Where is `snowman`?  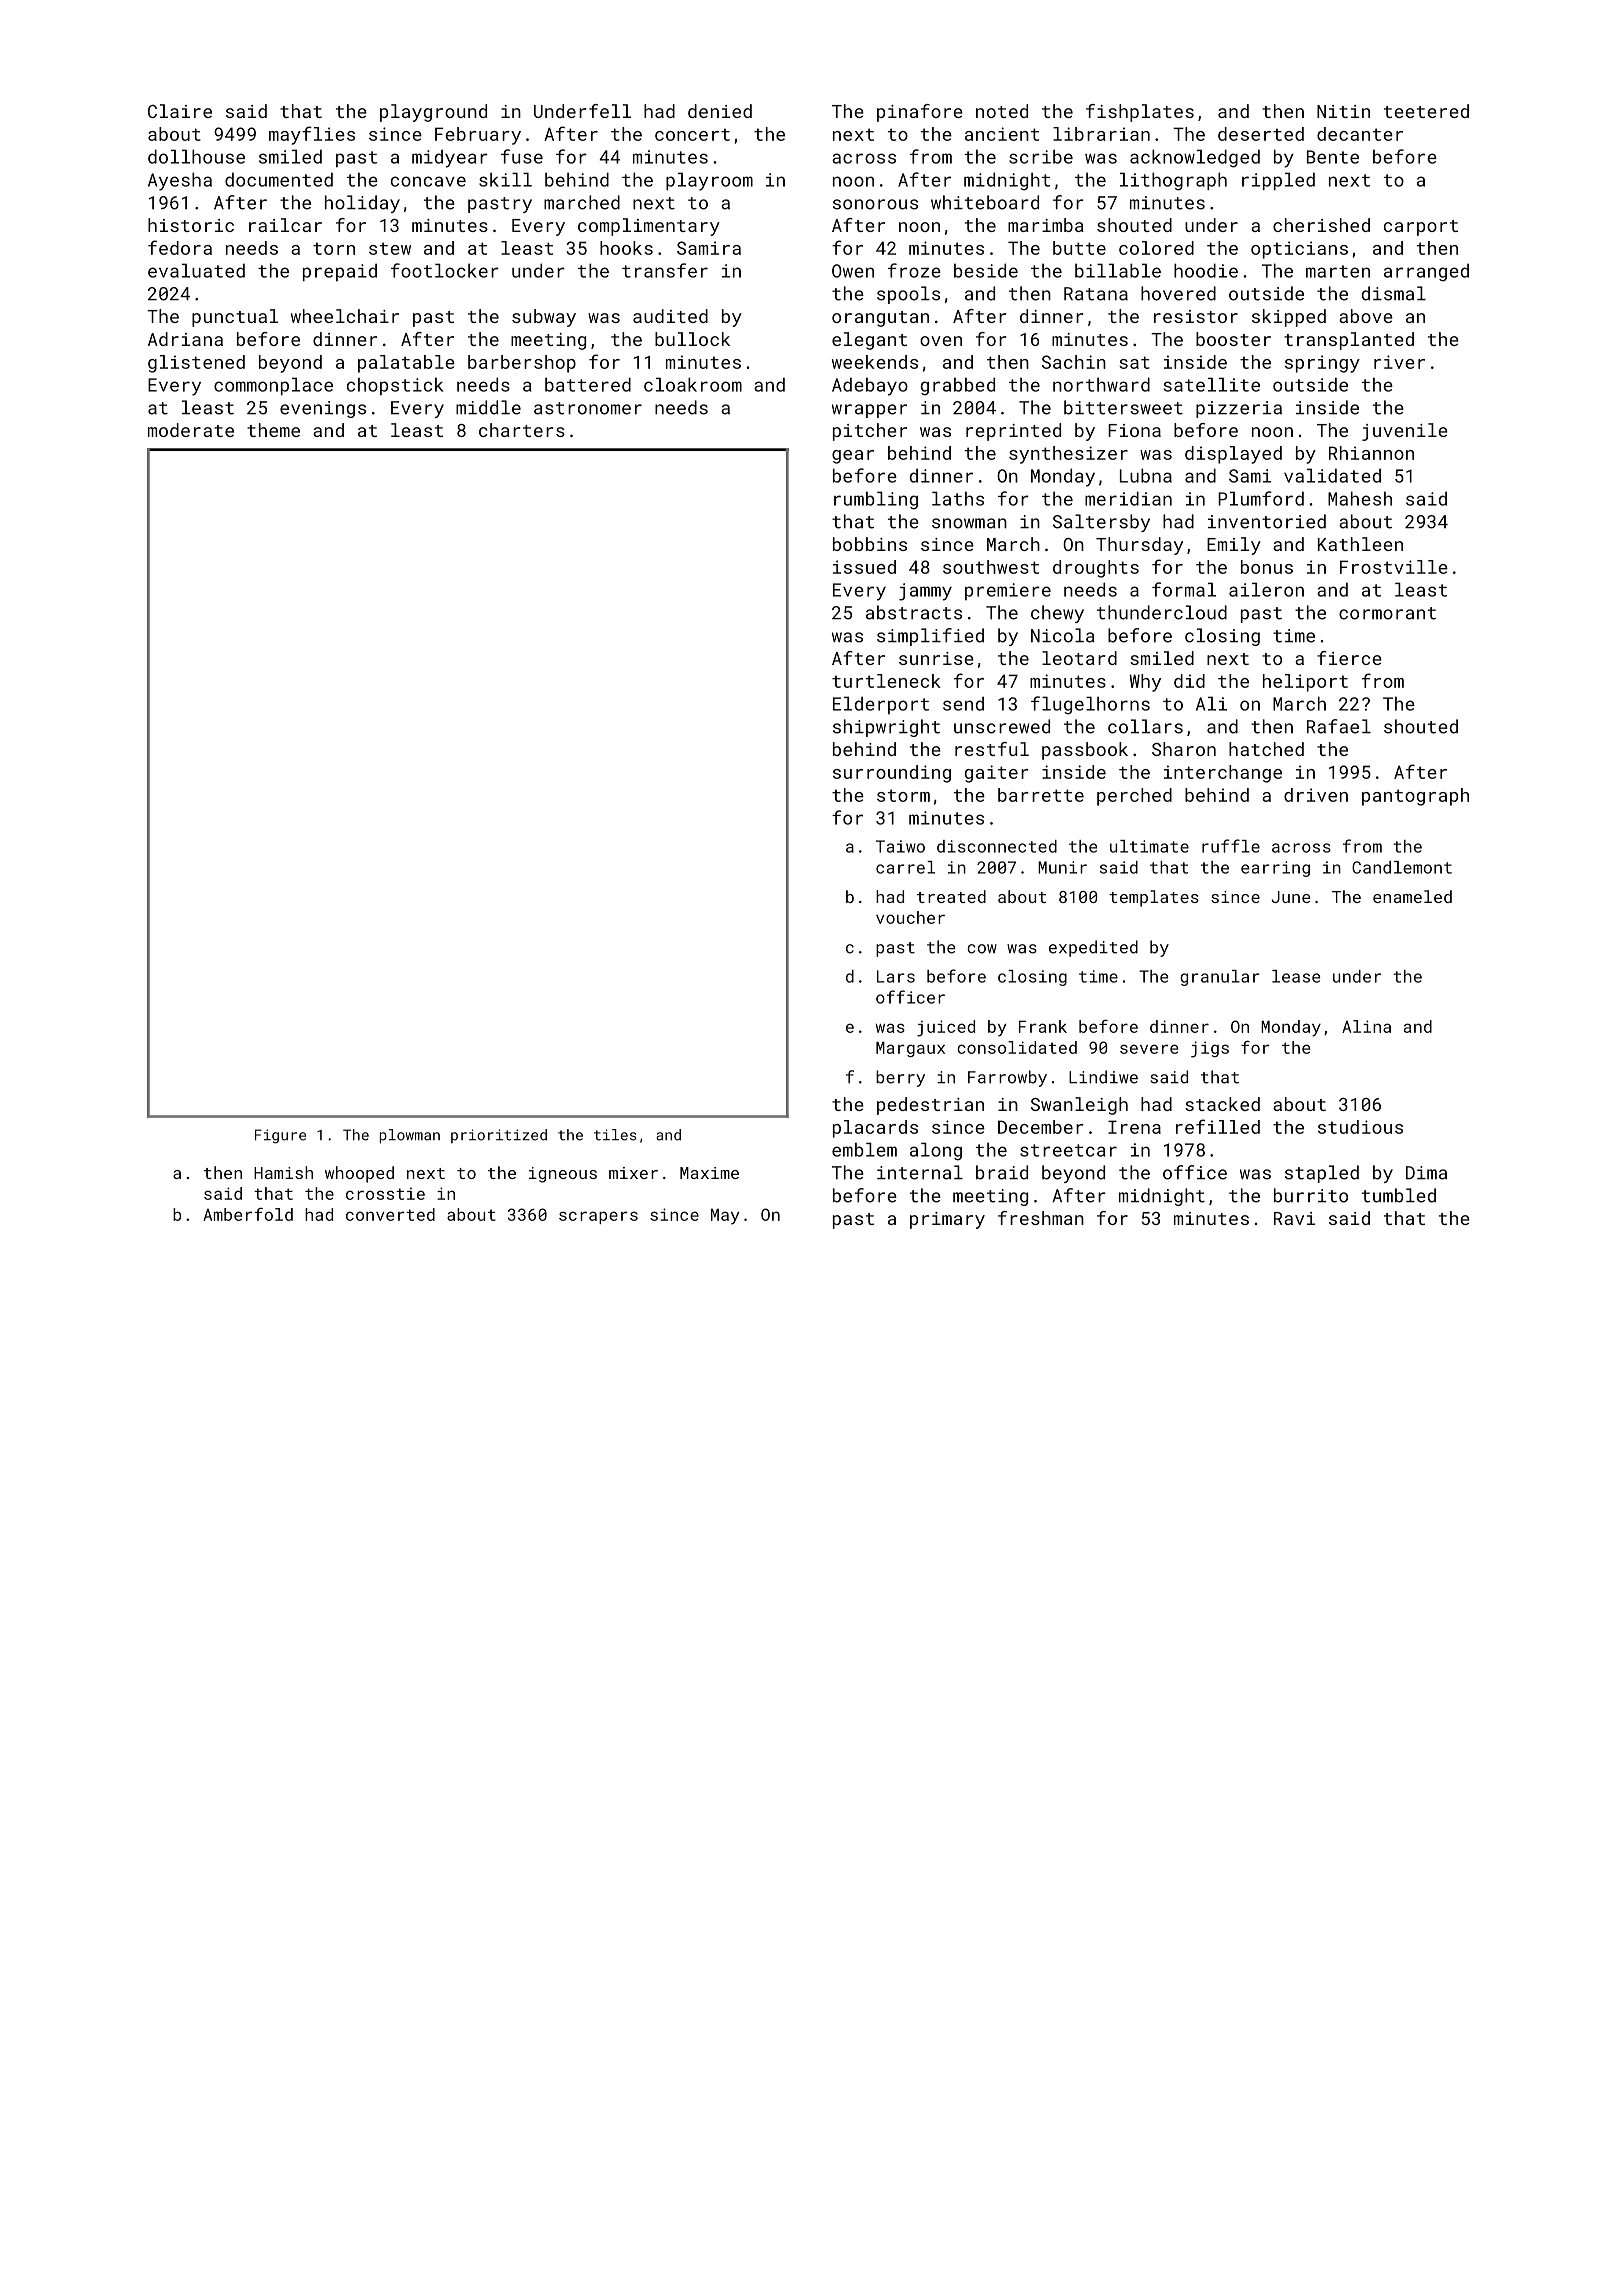 snowman is located at coordinates (969, 523).
